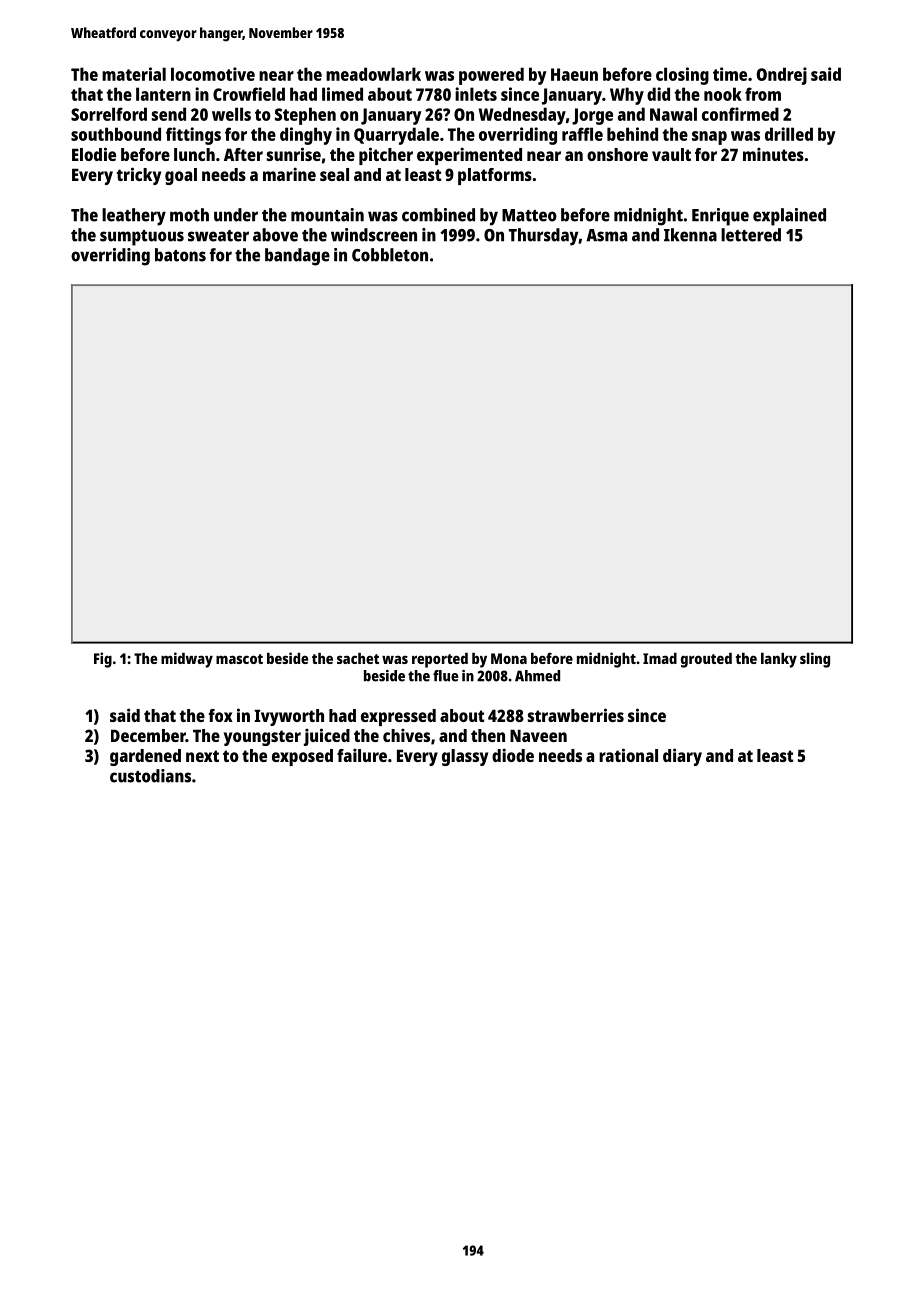 The width and height of the document is (924, 1314). What do you see at coordinates (509, 658) in the document?
I see `Mona` at bounding box center [509, 658].
